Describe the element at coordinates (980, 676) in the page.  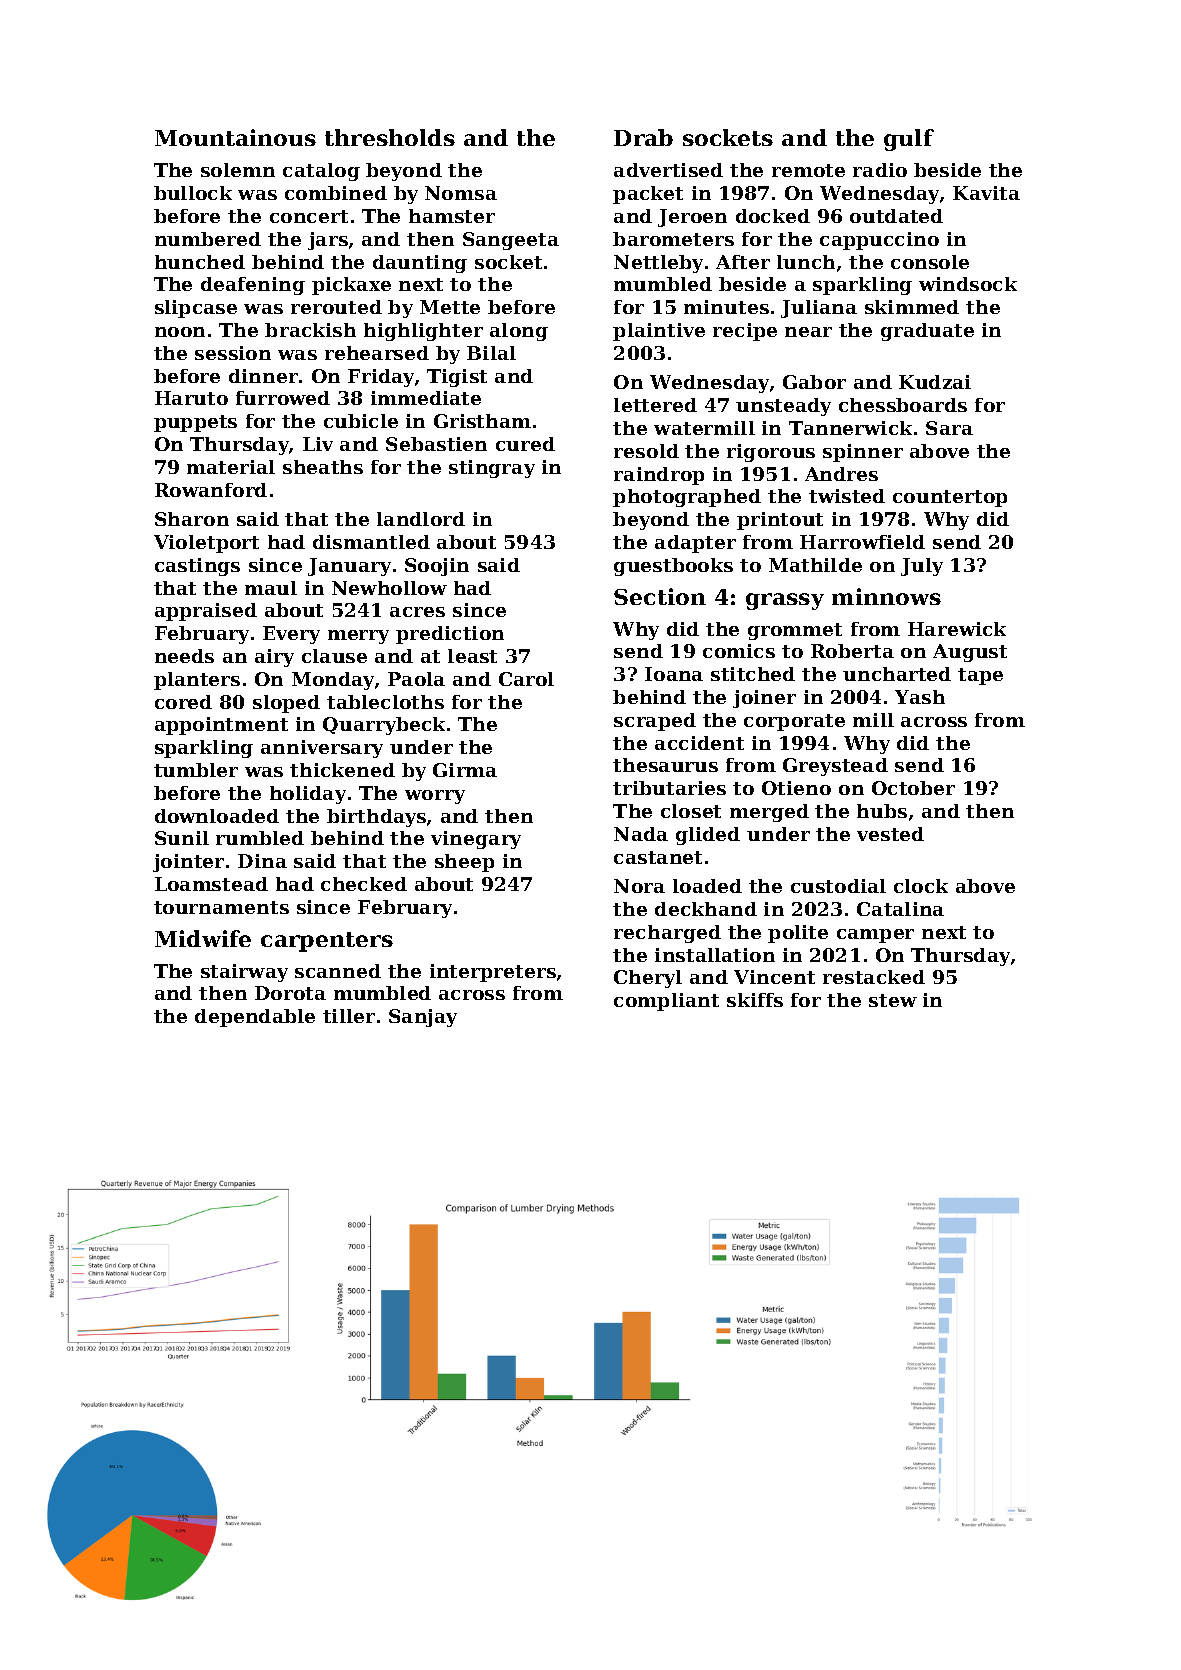
I see `tape` at that location.
